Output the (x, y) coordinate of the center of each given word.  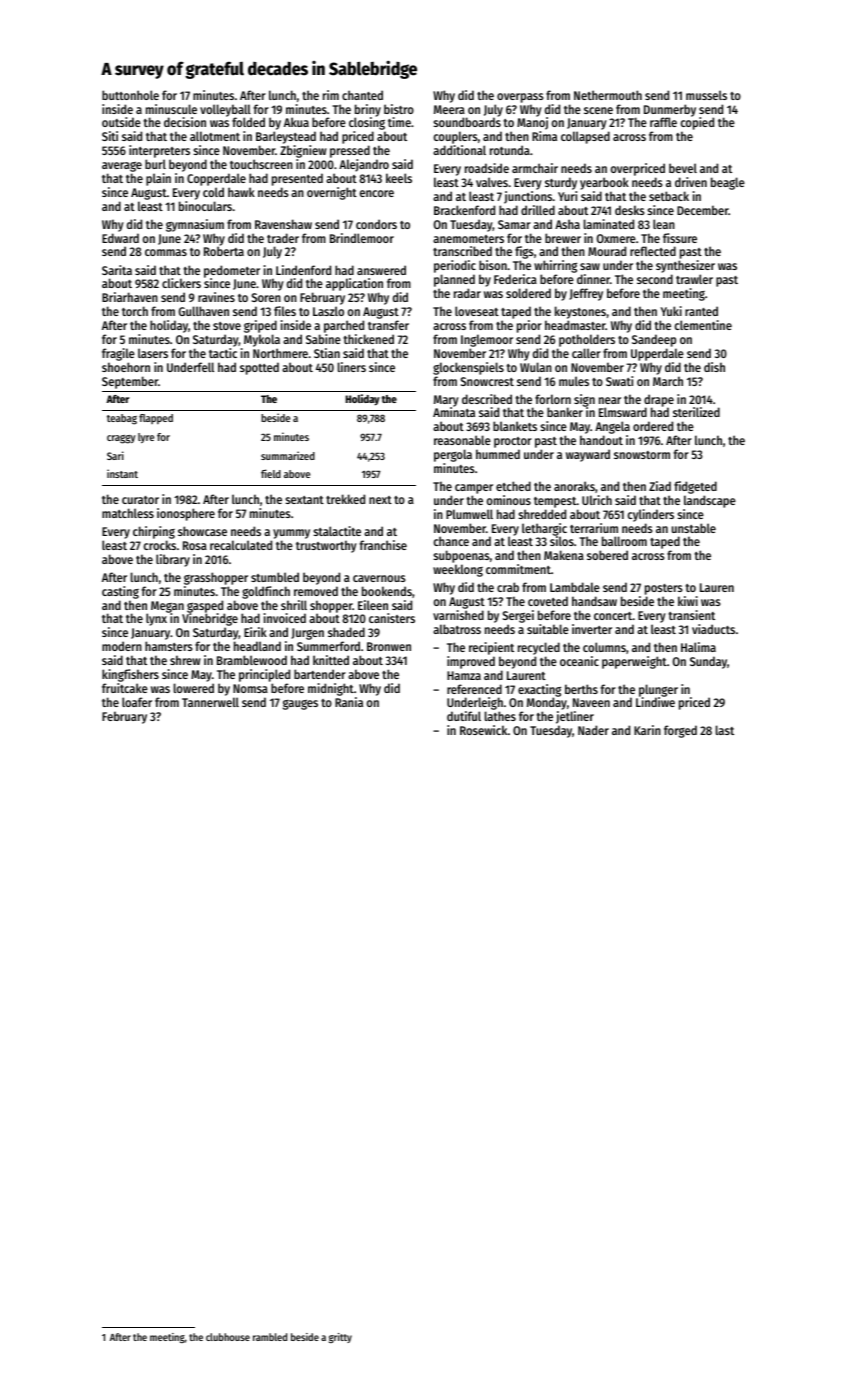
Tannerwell (210, 702)
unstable (694, 528)
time (399, 122)
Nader (593, 730)
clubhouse (228, 1337)
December (703, 210)
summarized (288, 455)
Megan (167, 607)
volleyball (226, 111)
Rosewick (483, 730)
